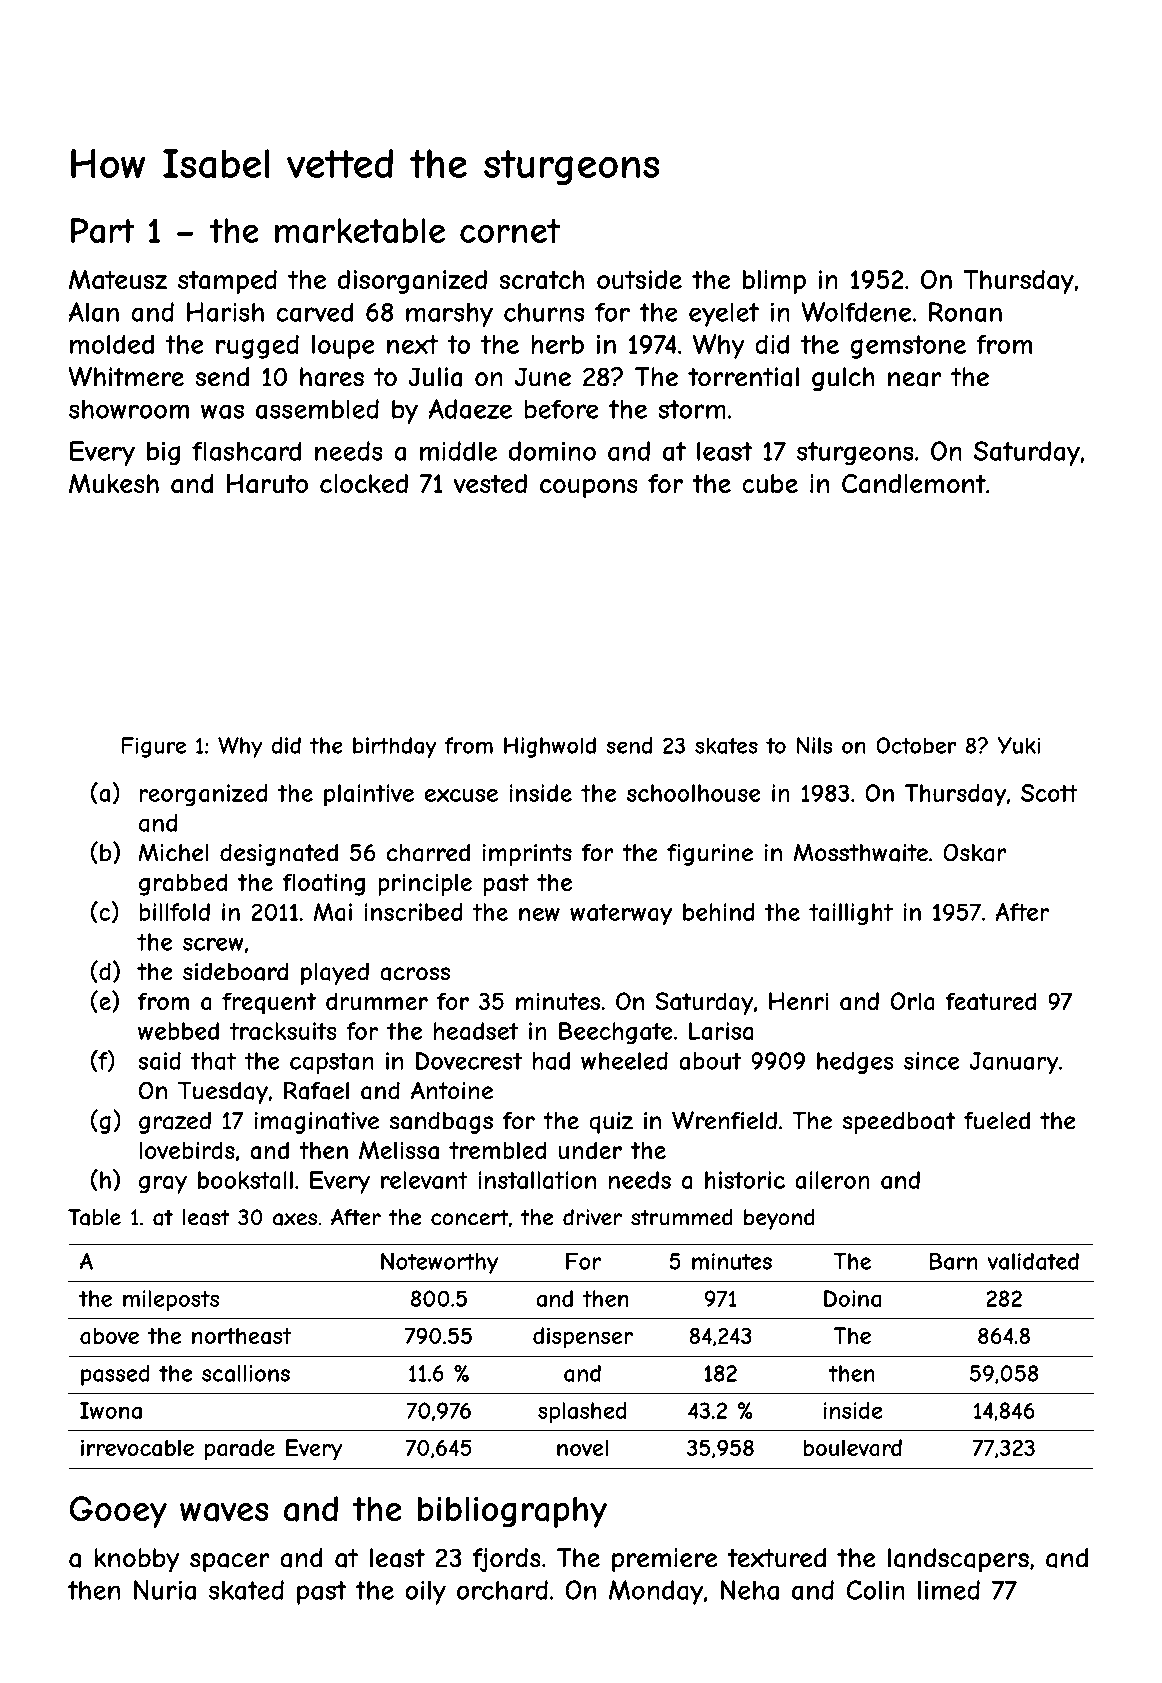  What do you see at coordinates (103, 231) in the screenshot?
I see `Part` at bounding box center [103, 231].
